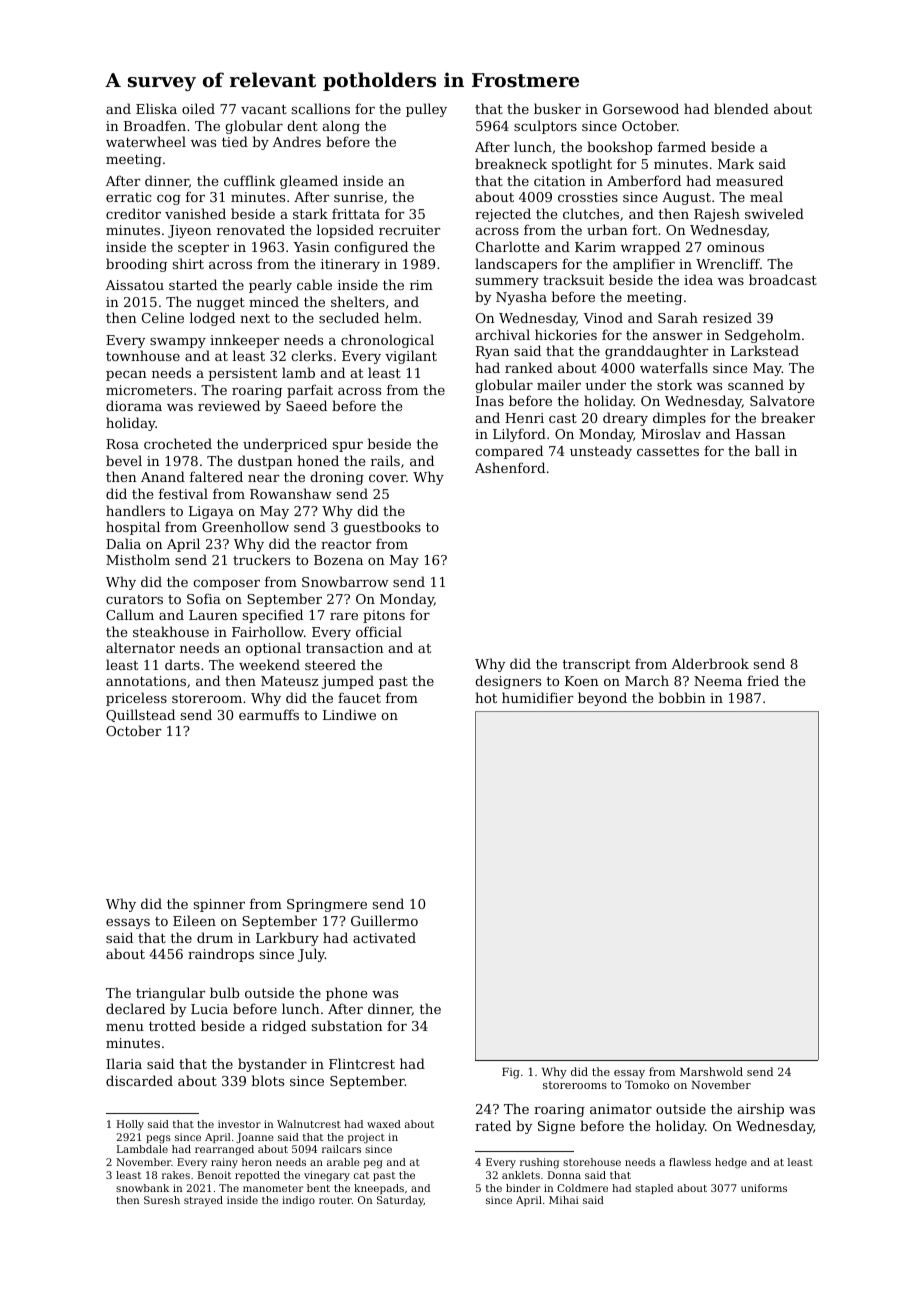 The width and height of the screenshot is (924, 1308). I want to click on cassettes, so click(668, 451).
